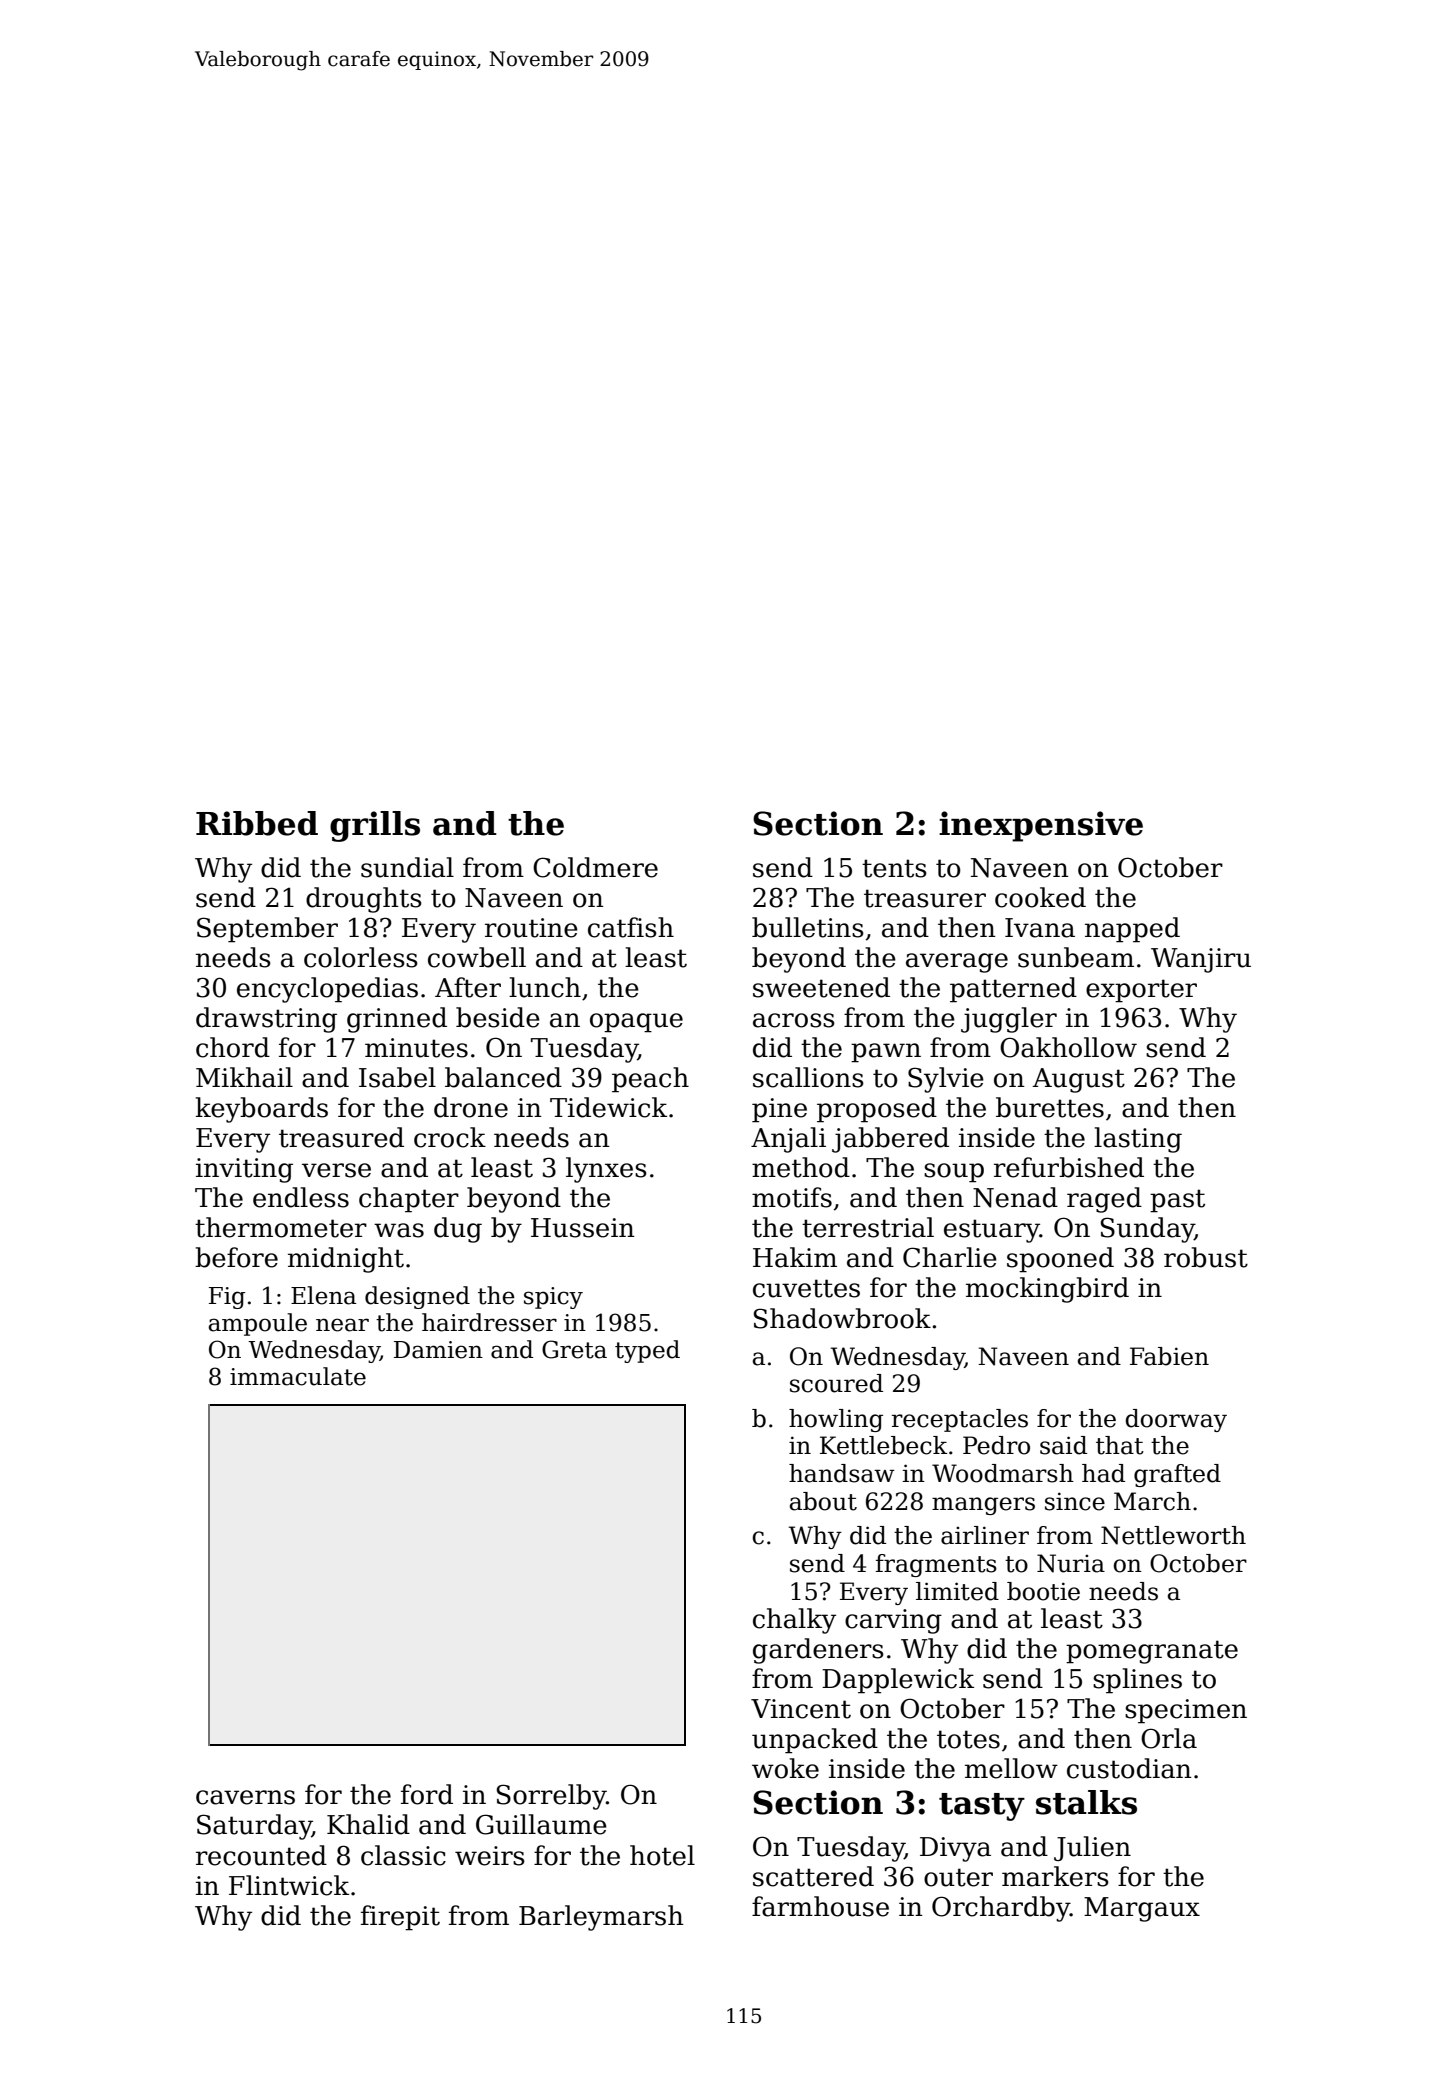 This page has width=1450, height=2100. What do you see at coordinates (808, 1077) in the page?
I see `scallions` at bounding box center [808, 1077].
